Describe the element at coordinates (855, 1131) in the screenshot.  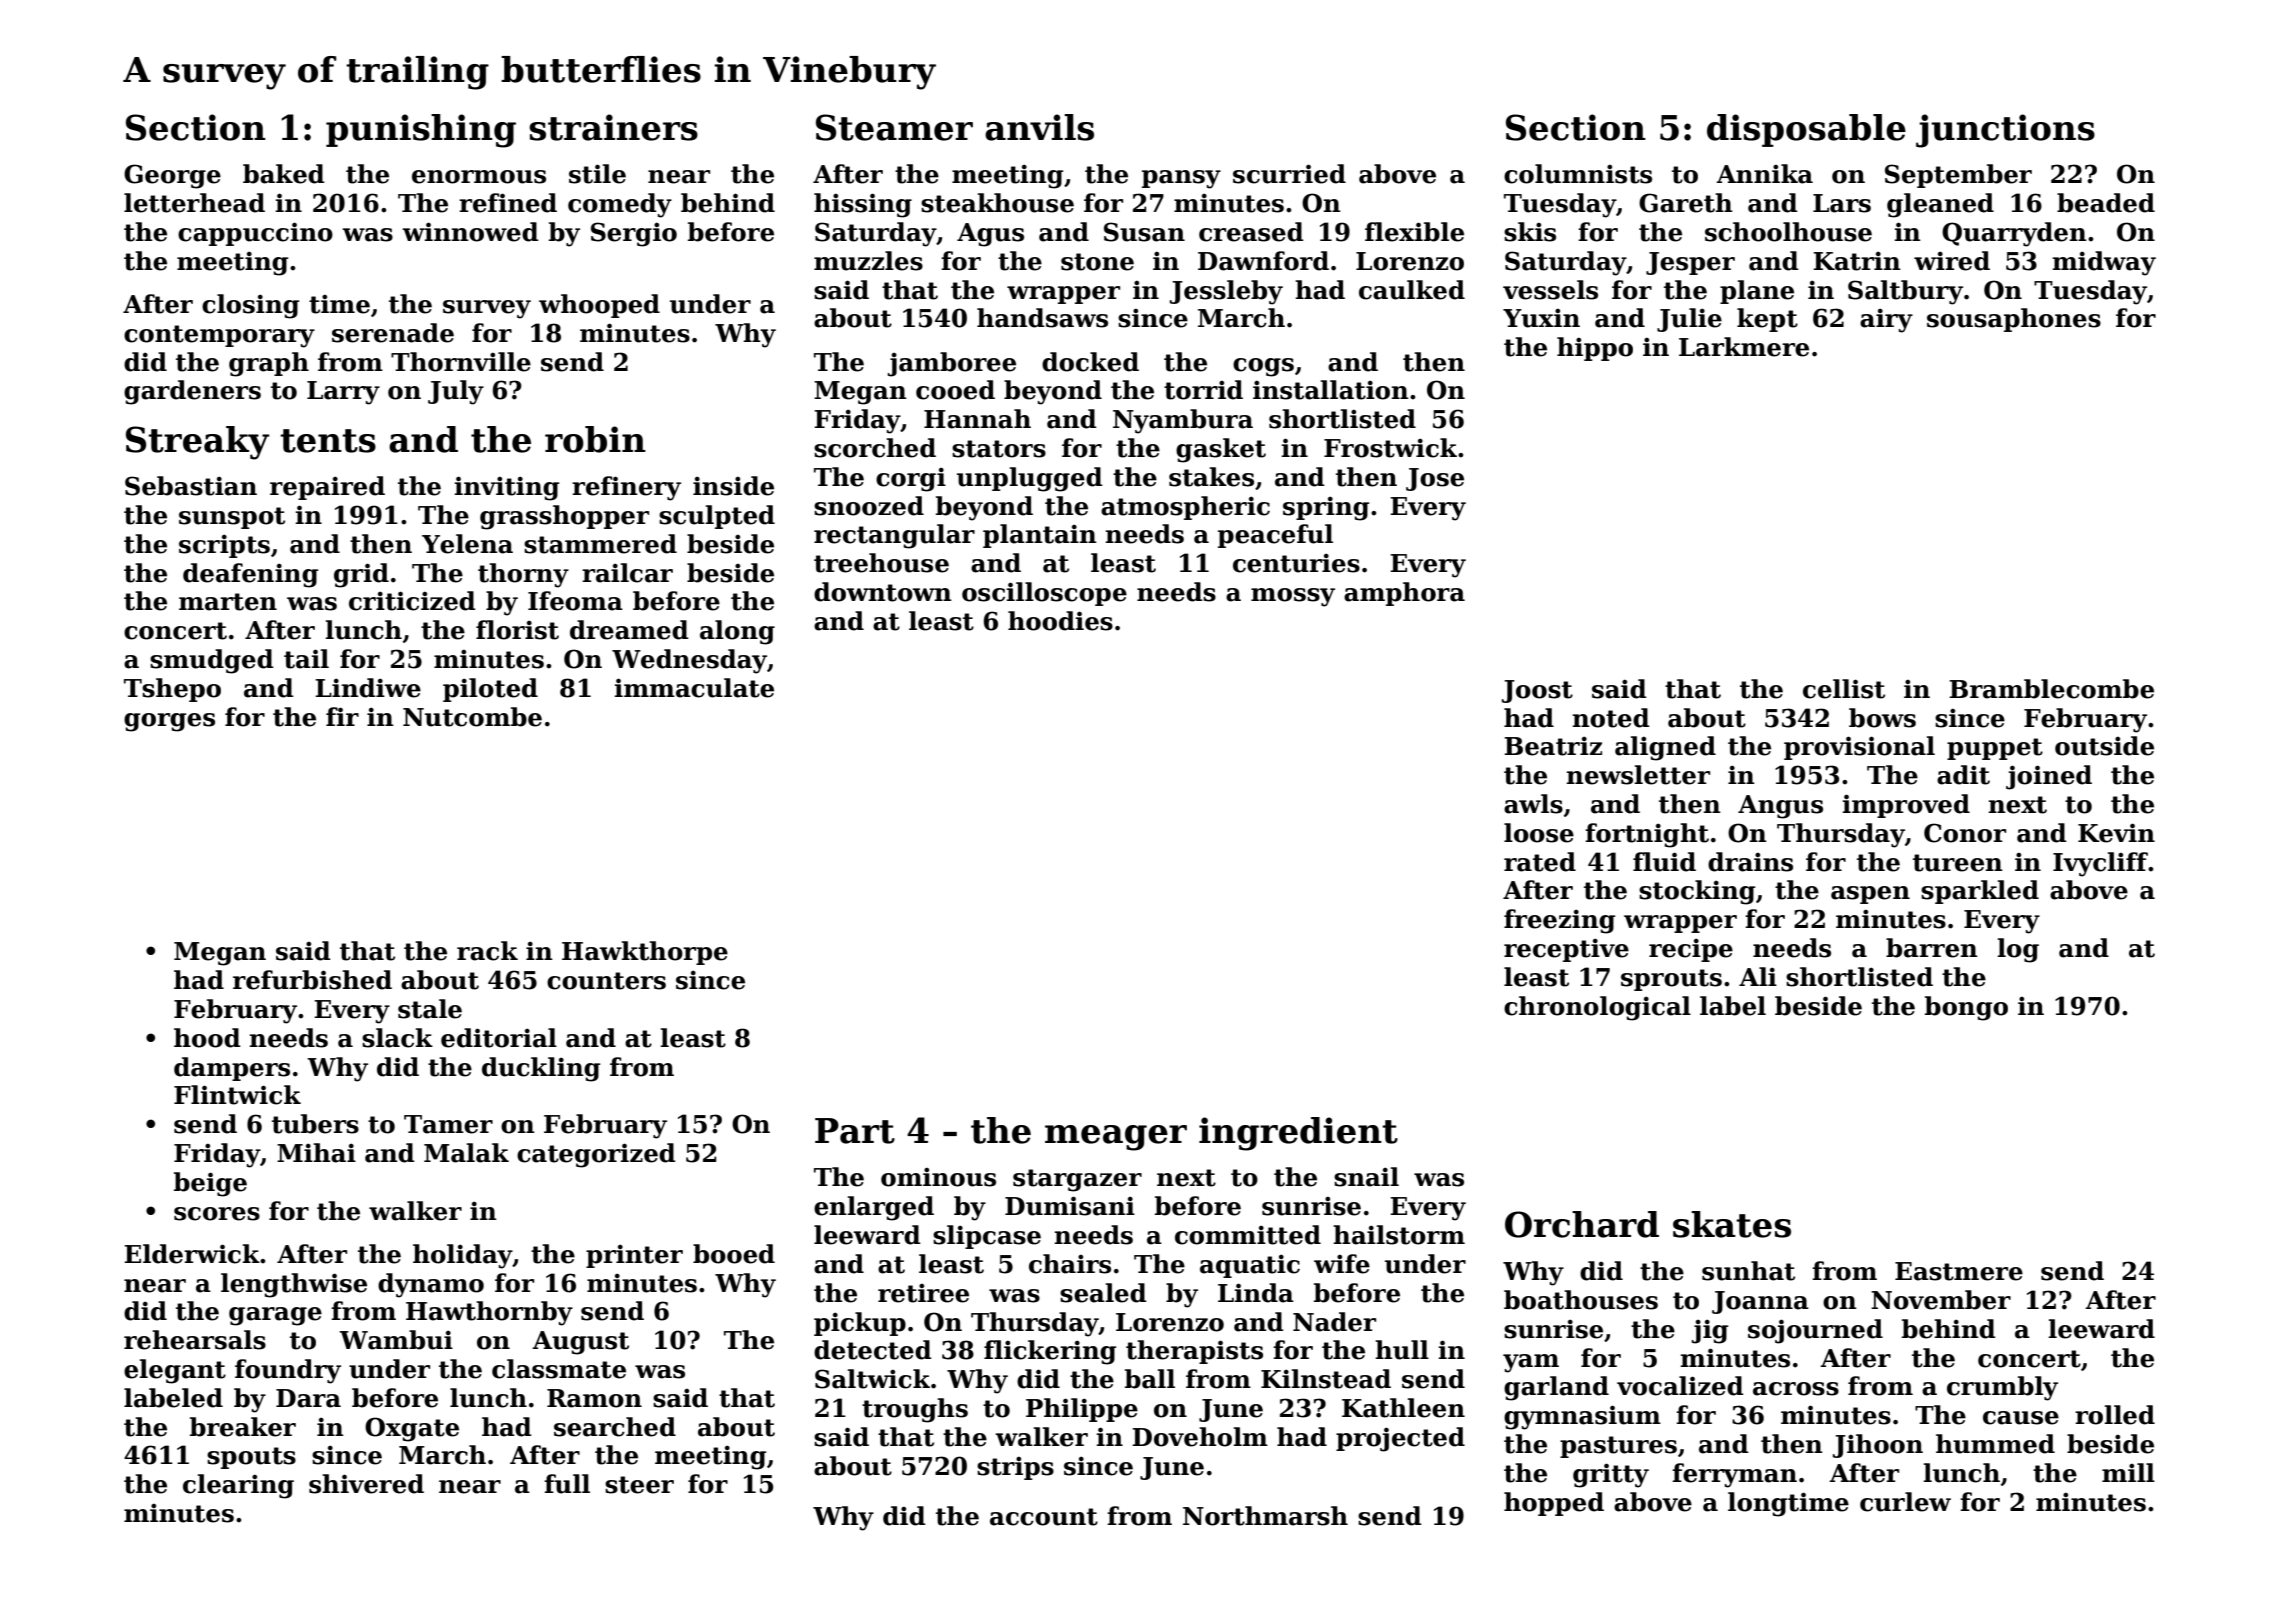
I see `Part` at that location.
